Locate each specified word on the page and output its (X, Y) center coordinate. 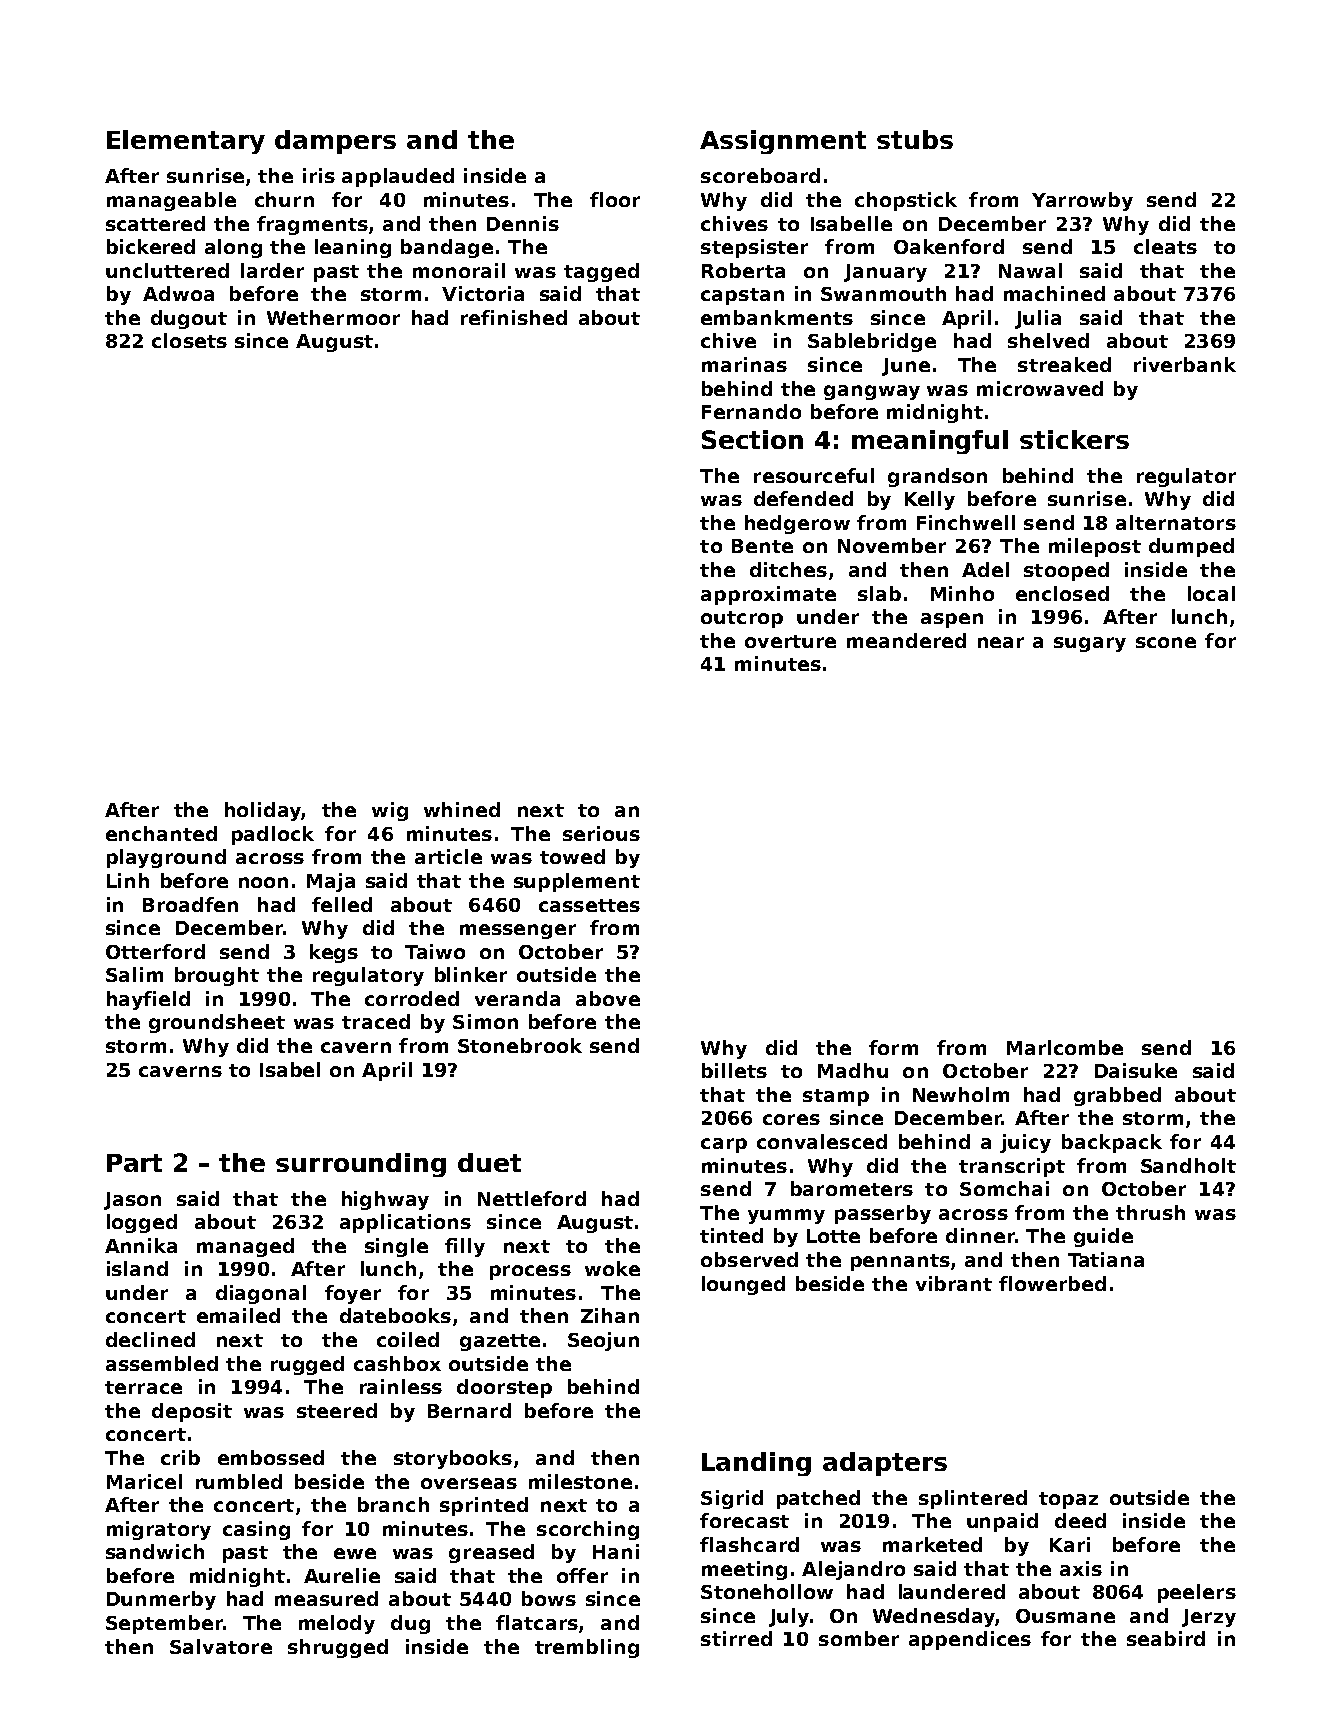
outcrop (742, 619)
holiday (263, 811)
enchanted (161, 833)
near (1001, 642)
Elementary (186, 142)
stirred (736, 1638)
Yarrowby (1082, 201)
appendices (970, 1640)
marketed (932, 1544)
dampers (335, 142)
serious (601, 833)
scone (1166, 642)
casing (256, 1530)
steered (337, 1410)
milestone (580, 1481)
